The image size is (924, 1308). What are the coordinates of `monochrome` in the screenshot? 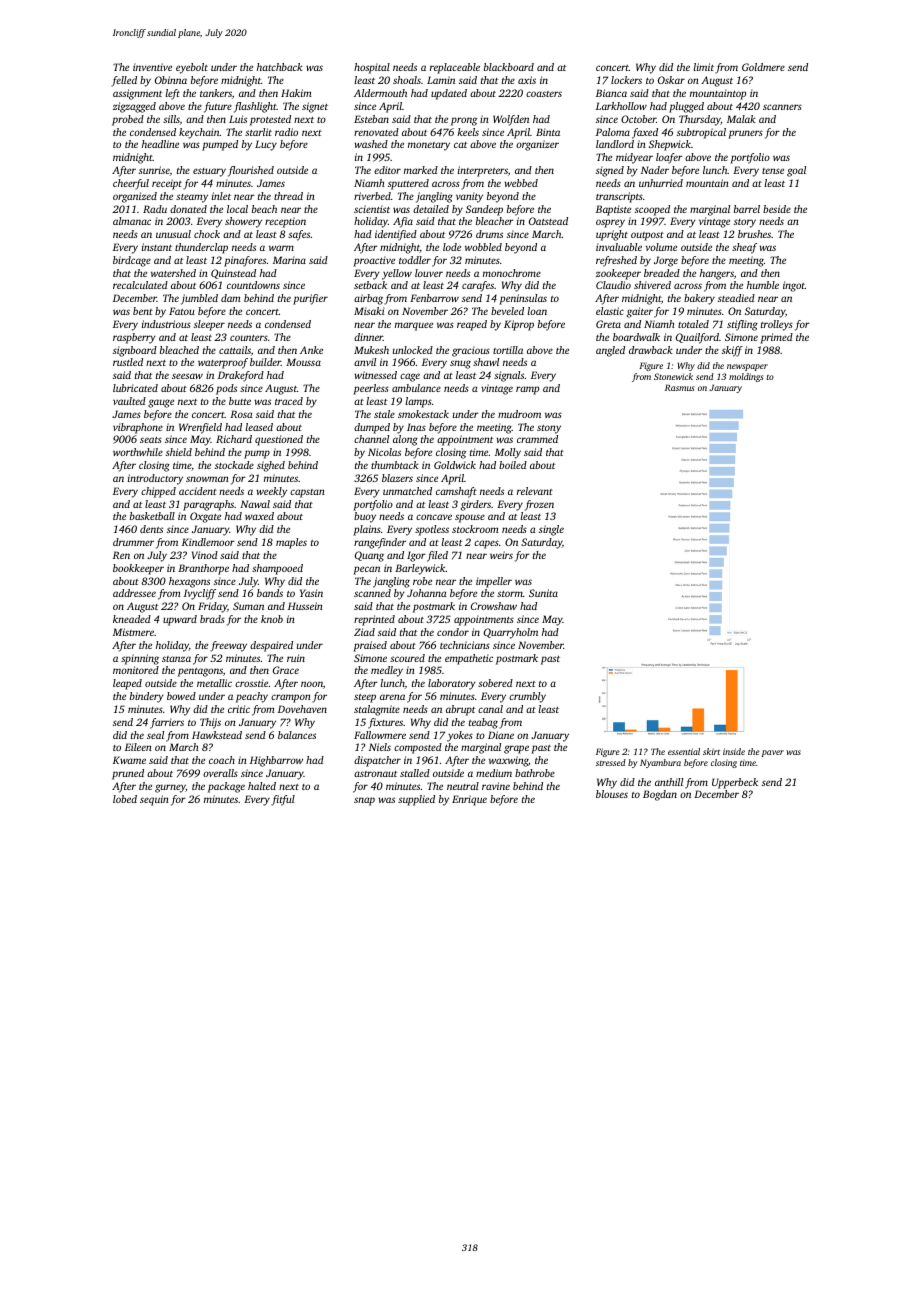 It's located at (512, 273).
